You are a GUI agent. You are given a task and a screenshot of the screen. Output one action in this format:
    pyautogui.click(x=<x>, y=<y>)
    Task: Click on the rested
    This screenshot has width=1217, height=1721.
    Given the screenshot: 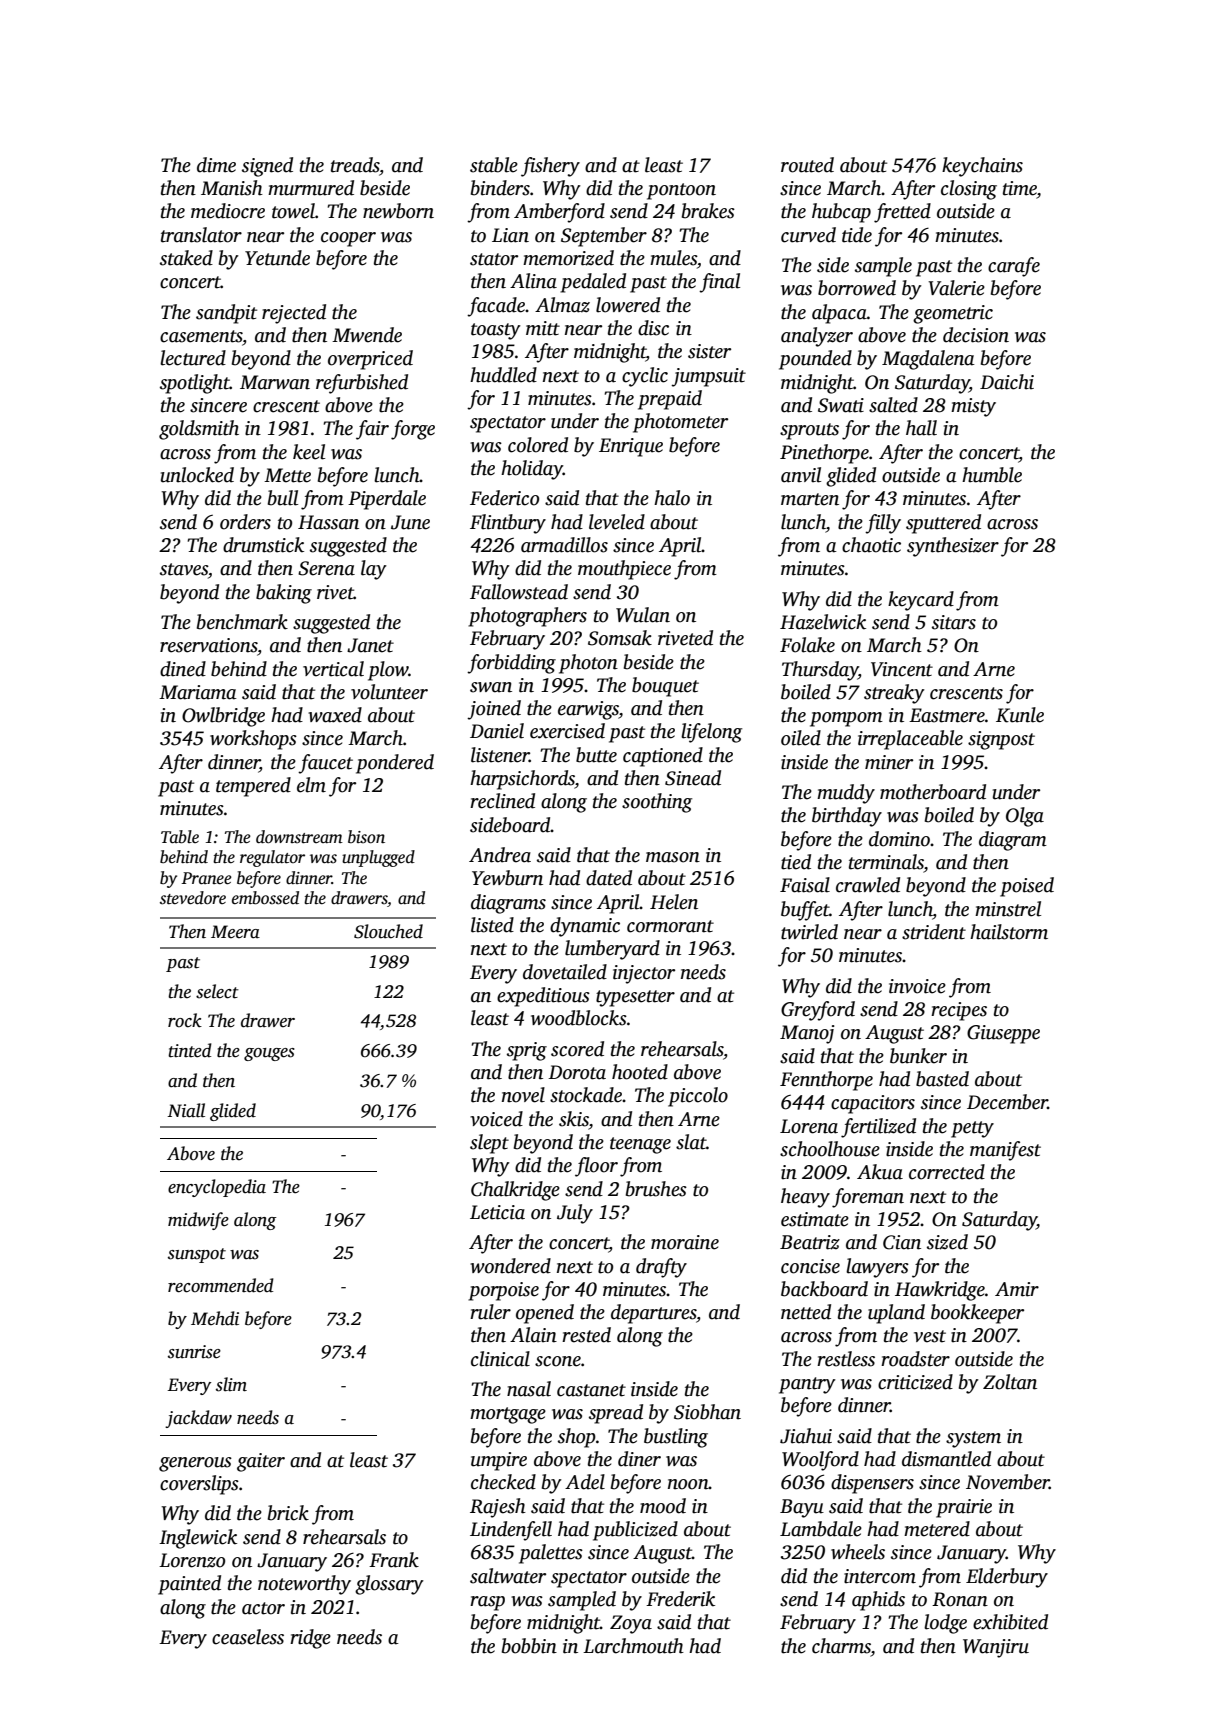 What is the action you would take?
    pyautogui.click(x=586, y=1335)
